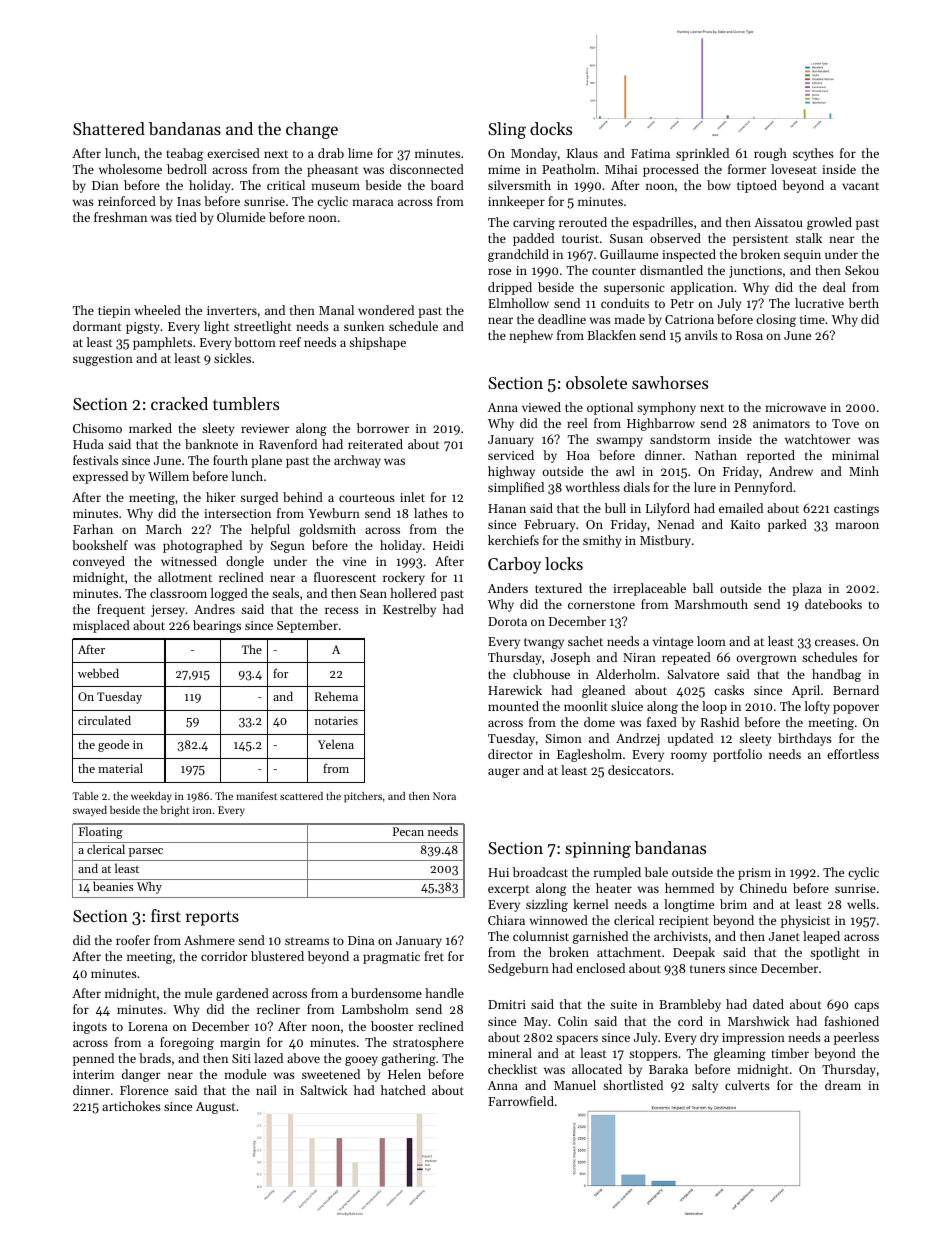 Image resolution: width=952 pixels, height=1233 pixels. What do you see at coordinates (90, 811) in the screenshot?
I see `swayed` at bounding box center [90, 811].
